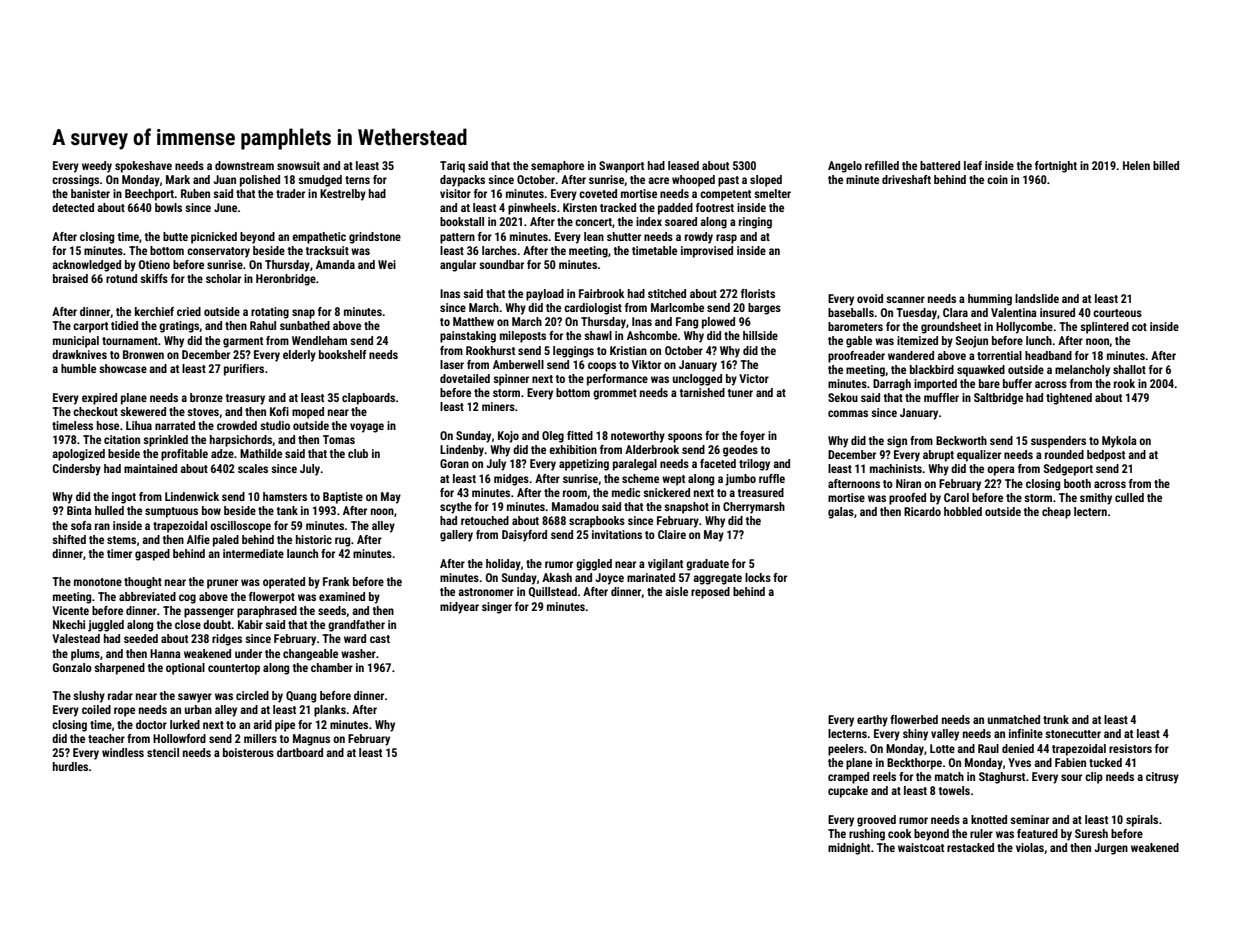  What do you see at coordinates (70, 766) in the document?
I see `hurdles` at bounding box center [70, 766].
